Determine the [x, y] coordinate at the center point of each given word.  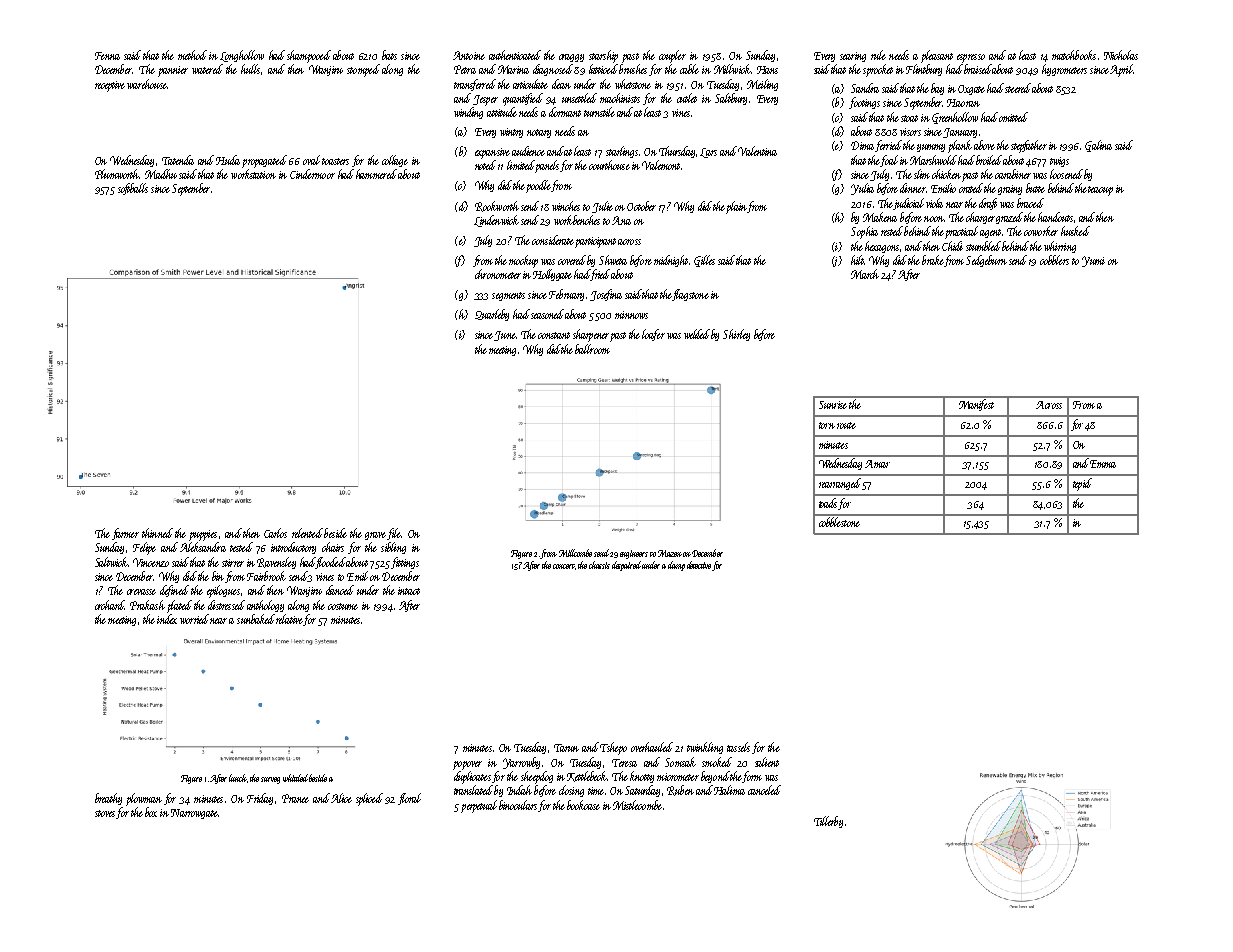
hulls [250, 69]
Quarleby [492, 315]
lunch [238, 778]
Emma [1103, 464]
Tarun [566, 748]
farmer [125, 534]
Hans [767, 70]
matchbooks [1074, 55]
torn [827, 425]
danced [340, 590]
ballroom [592, 349]
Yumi [1093, 261]
